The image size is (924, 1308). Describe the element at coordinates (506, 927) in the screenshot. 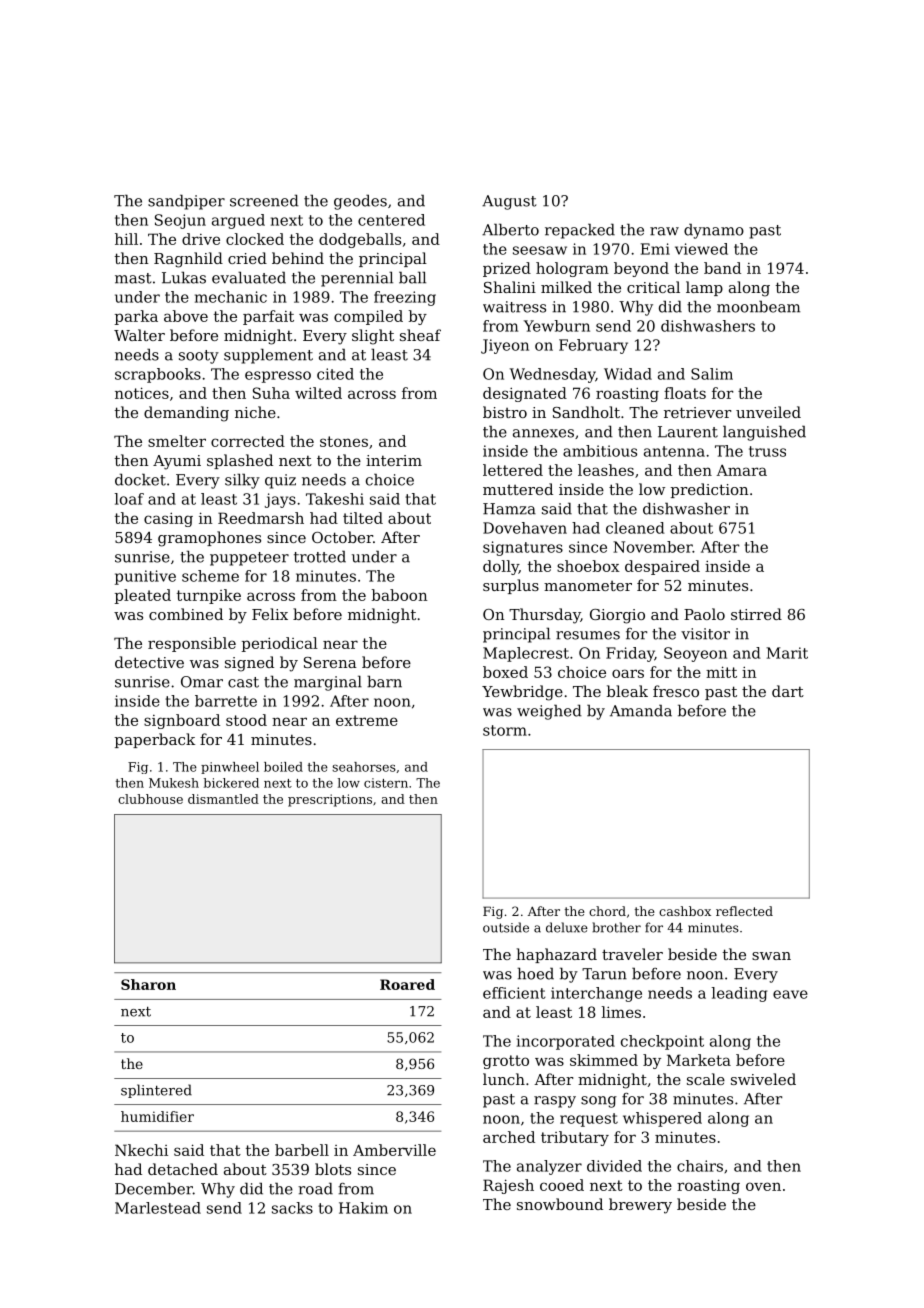

I see `outside` at that location.
